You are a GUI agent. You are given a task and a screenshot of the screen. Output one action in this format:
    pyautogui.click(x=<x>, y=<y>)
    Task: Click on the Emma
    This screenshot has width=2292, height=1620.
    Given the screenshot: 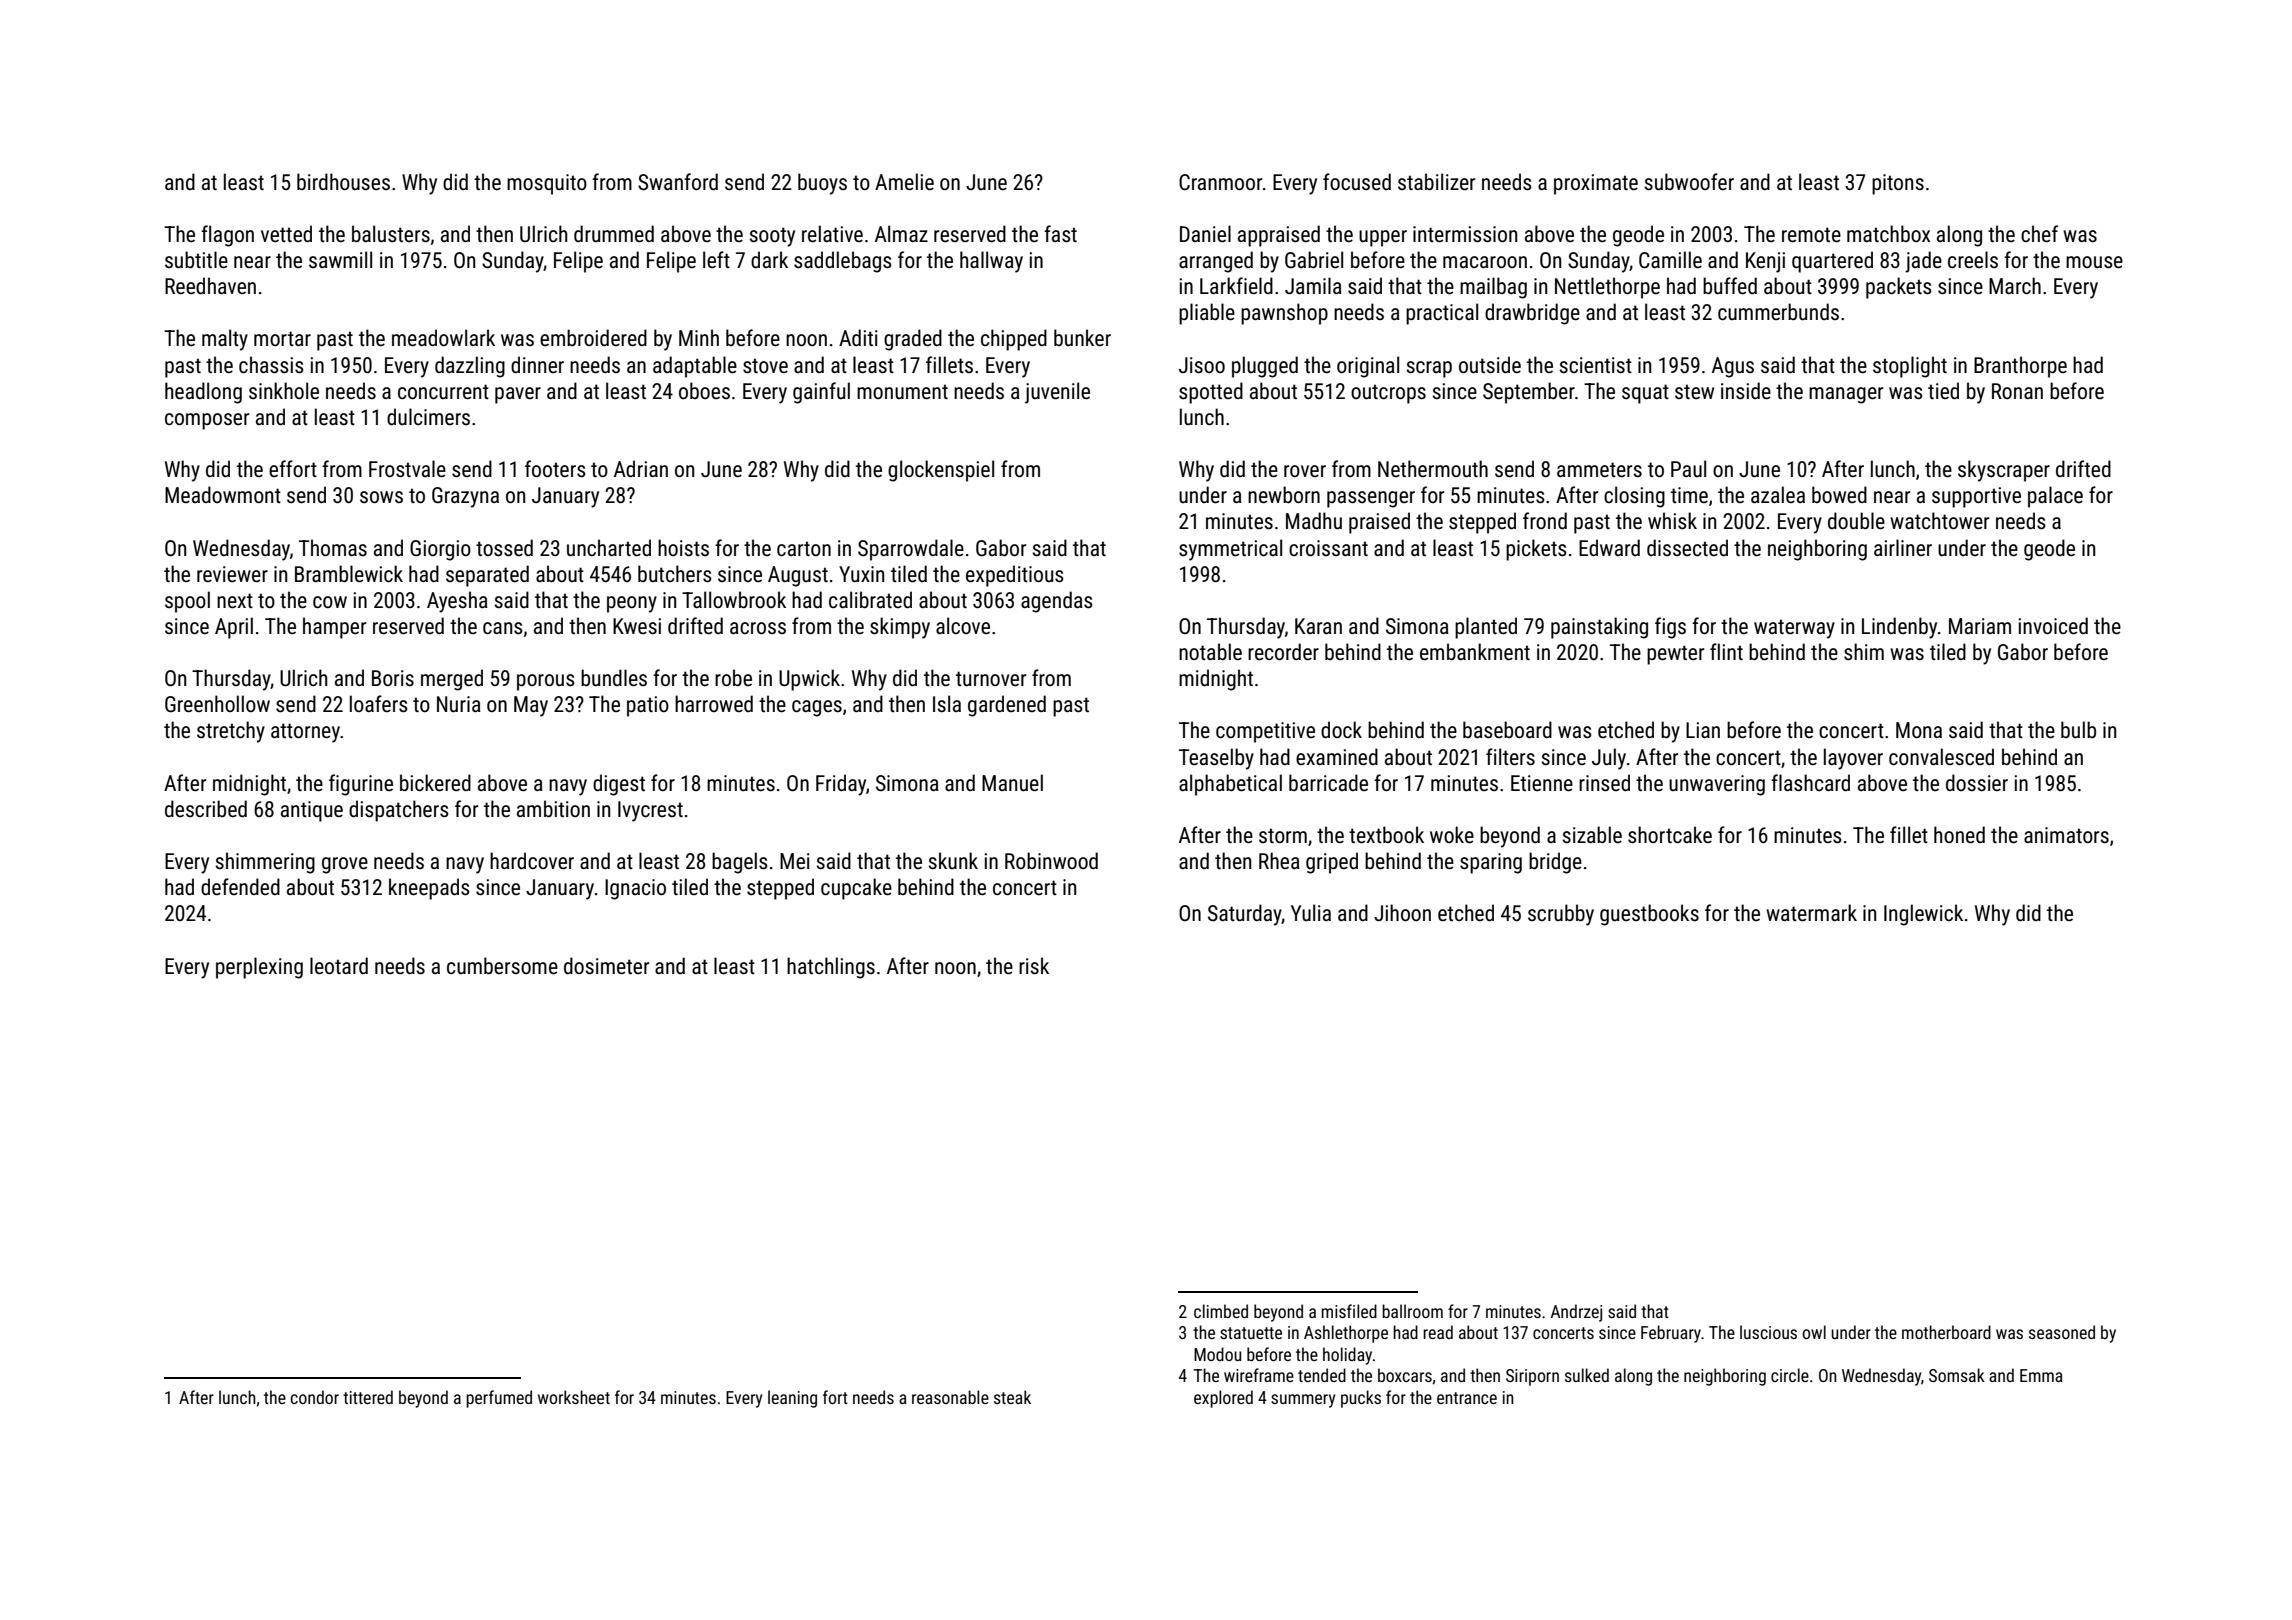 What is the action you would take?
    pyautogui.click(x=2041, y=1375)
